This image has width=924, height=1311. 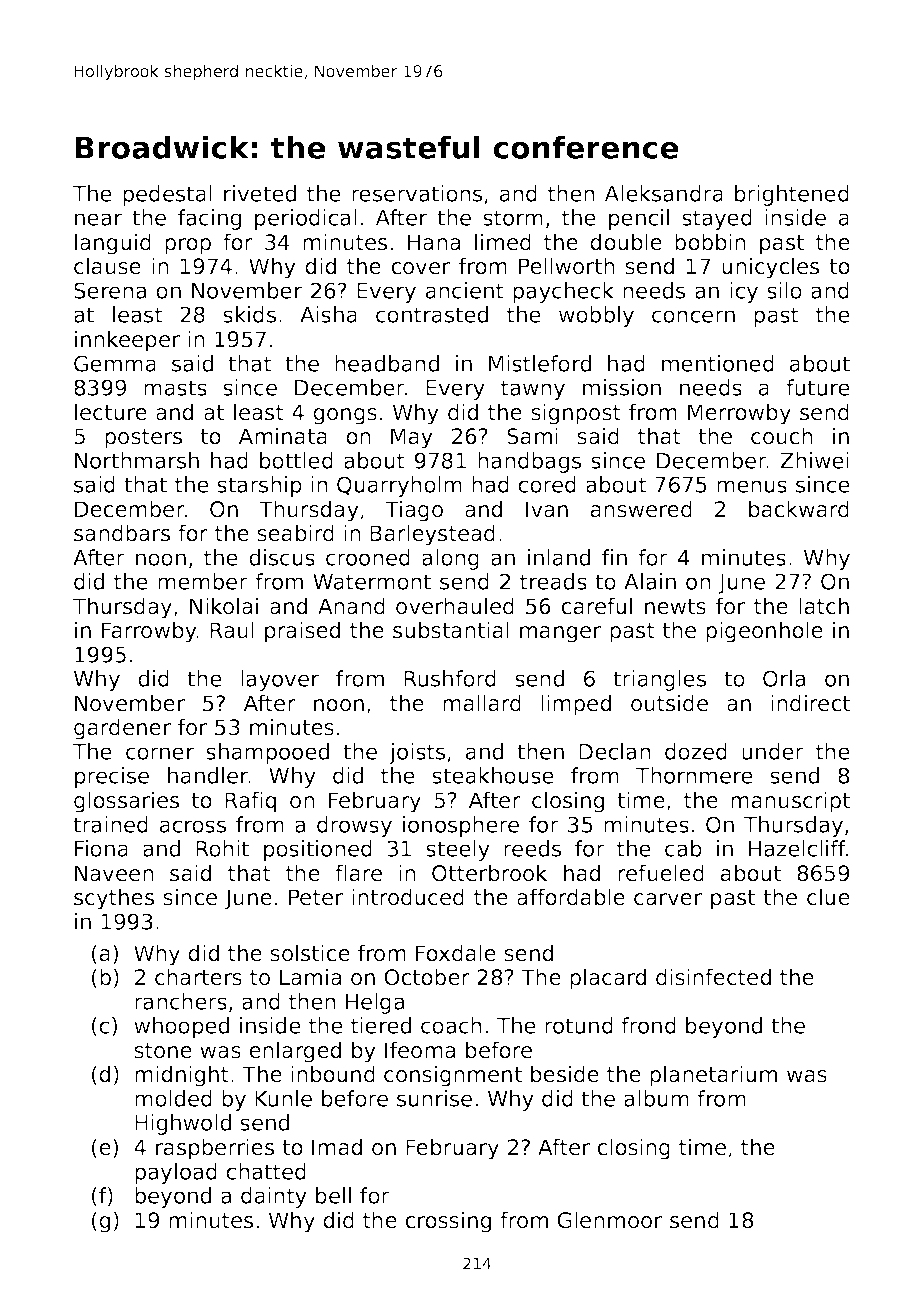 What do you see at coordinates (98, 219) in the image?
I see `near` at bounding box center [98, 219].
